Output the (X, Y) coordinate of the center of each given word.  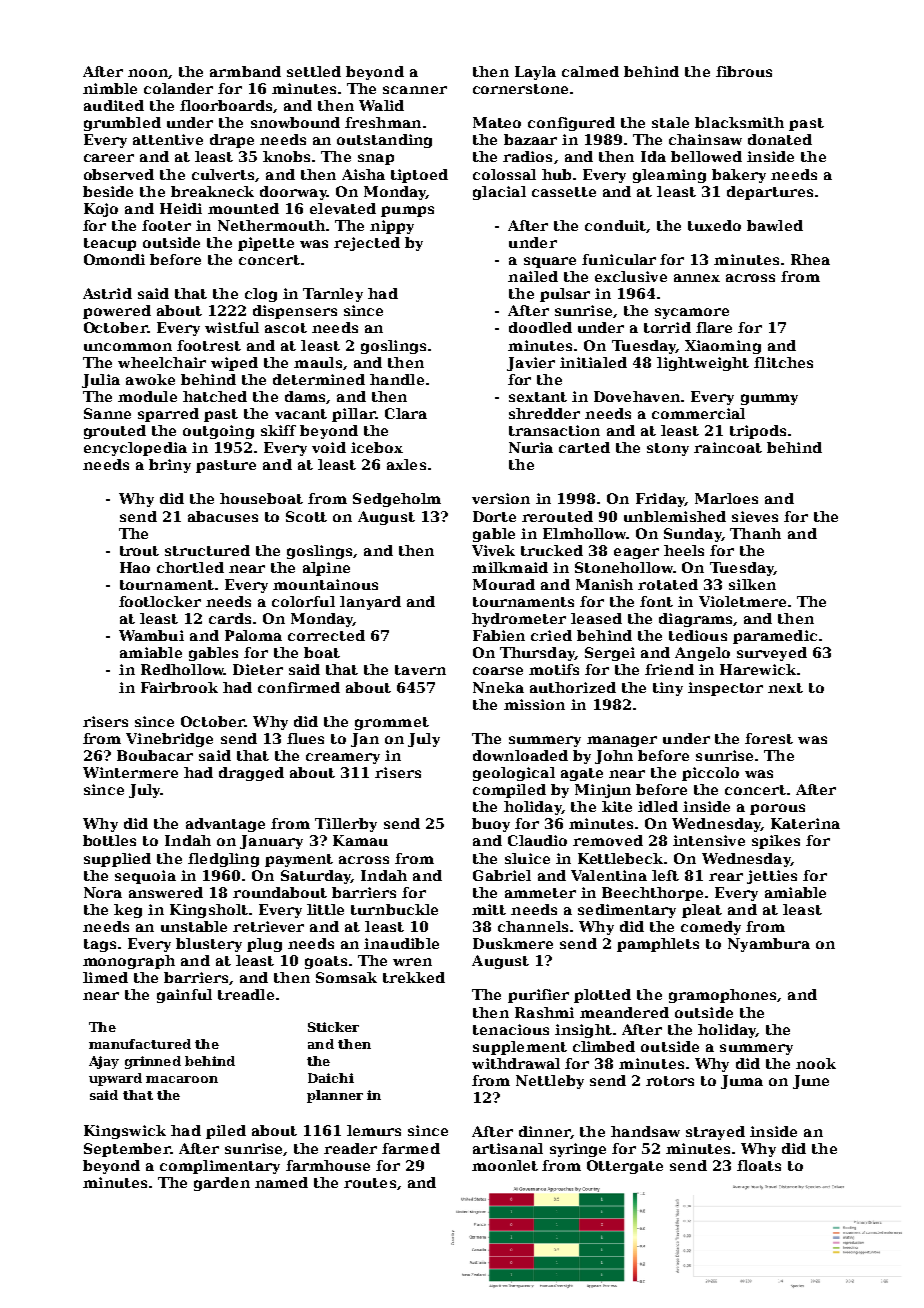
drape (232, 141)
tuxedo (714, 225)
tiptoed (419, 176)
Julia (101, 381)
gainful (184, 996)
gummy (769, 399)
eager (636, 553)
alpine (326, 569)
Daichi (331, 1078)
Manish (604, 584)
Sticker (333, 1027)
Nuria (531, 447)
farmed (411, 1148)
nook (816, 1063)
